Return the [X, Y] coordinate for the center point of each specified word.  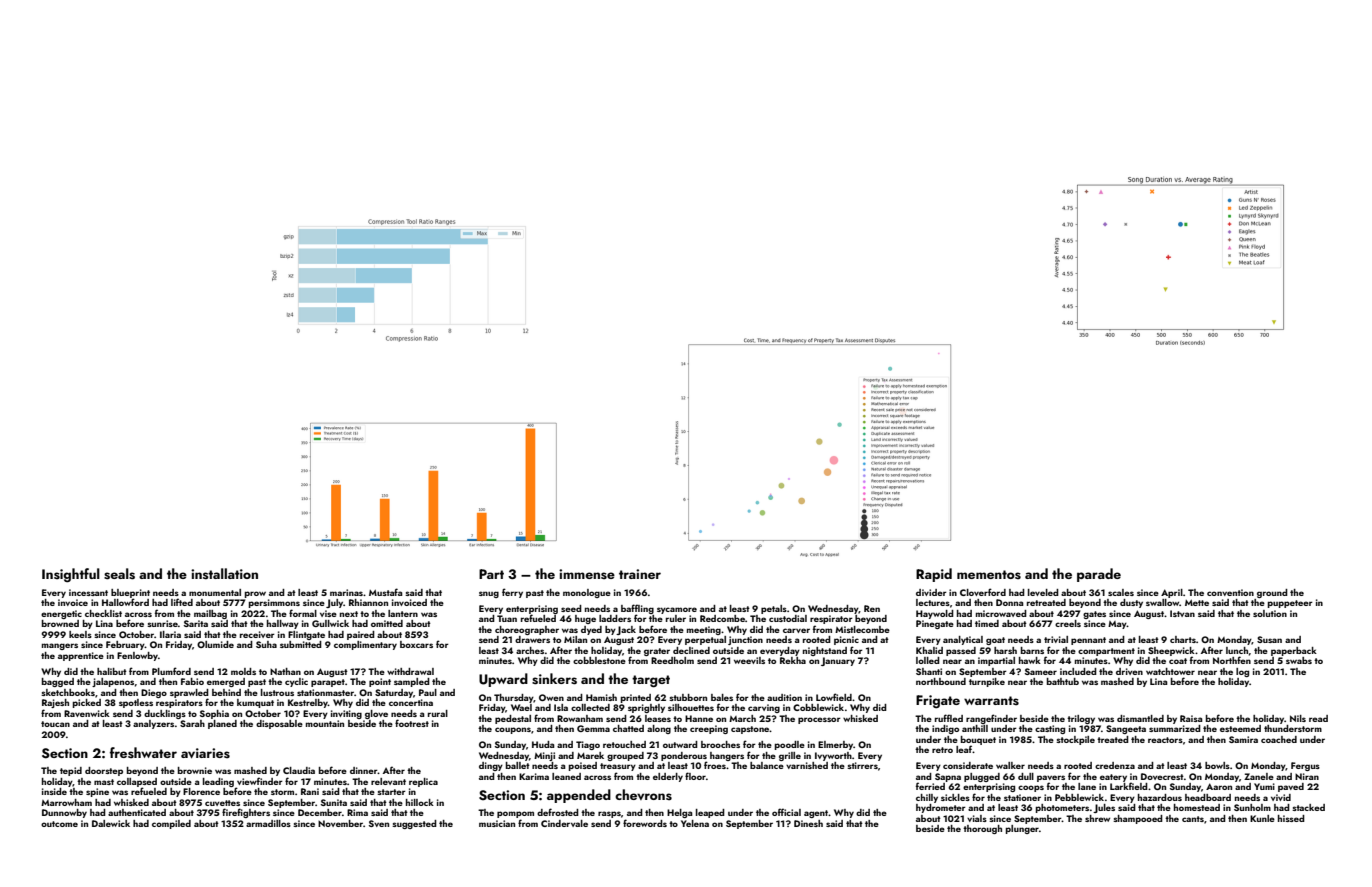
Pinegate [935, 624]
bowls [1217, 765]
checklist [103, 613]
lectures [933, 602]
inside [54, 791]
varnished [807, 765]
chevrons [643, 795]
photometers [1062, 808]
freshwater [143, 753]
